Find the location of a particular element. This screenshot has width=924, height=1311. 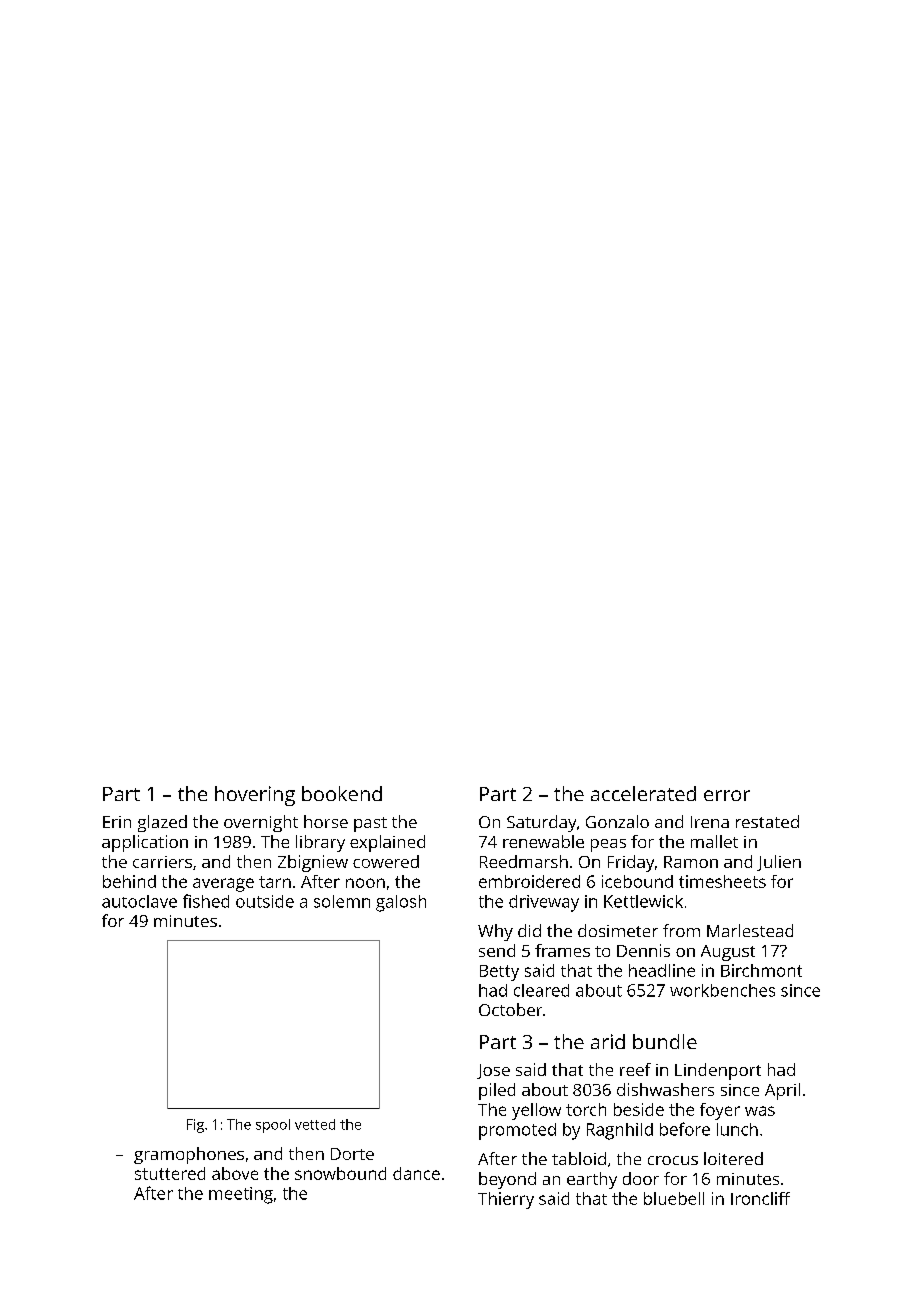

Fig is located at coordinates (195, 1126).
